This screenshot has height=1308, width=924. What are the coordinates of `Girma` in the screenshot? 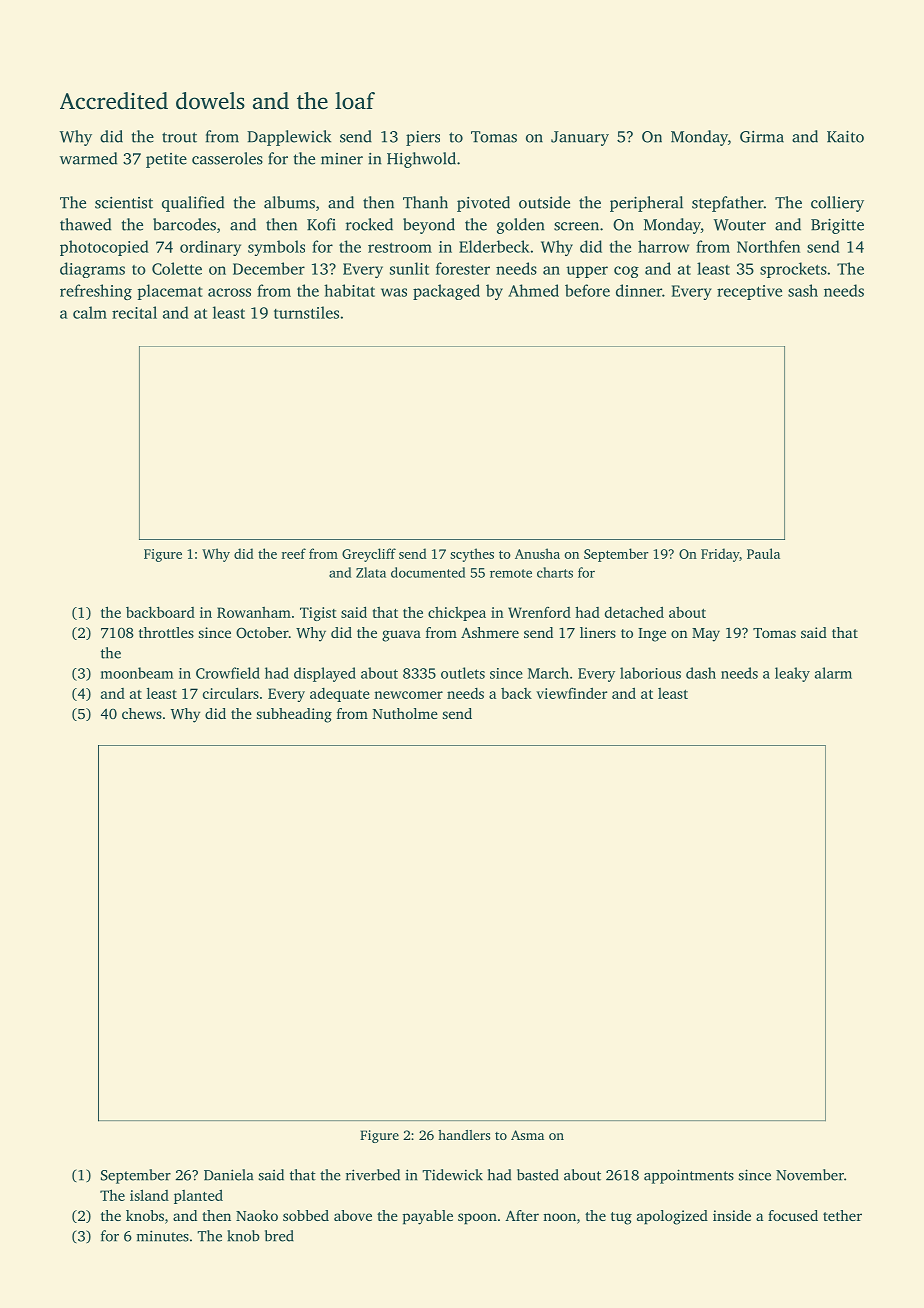 It's located at (762, 137).
